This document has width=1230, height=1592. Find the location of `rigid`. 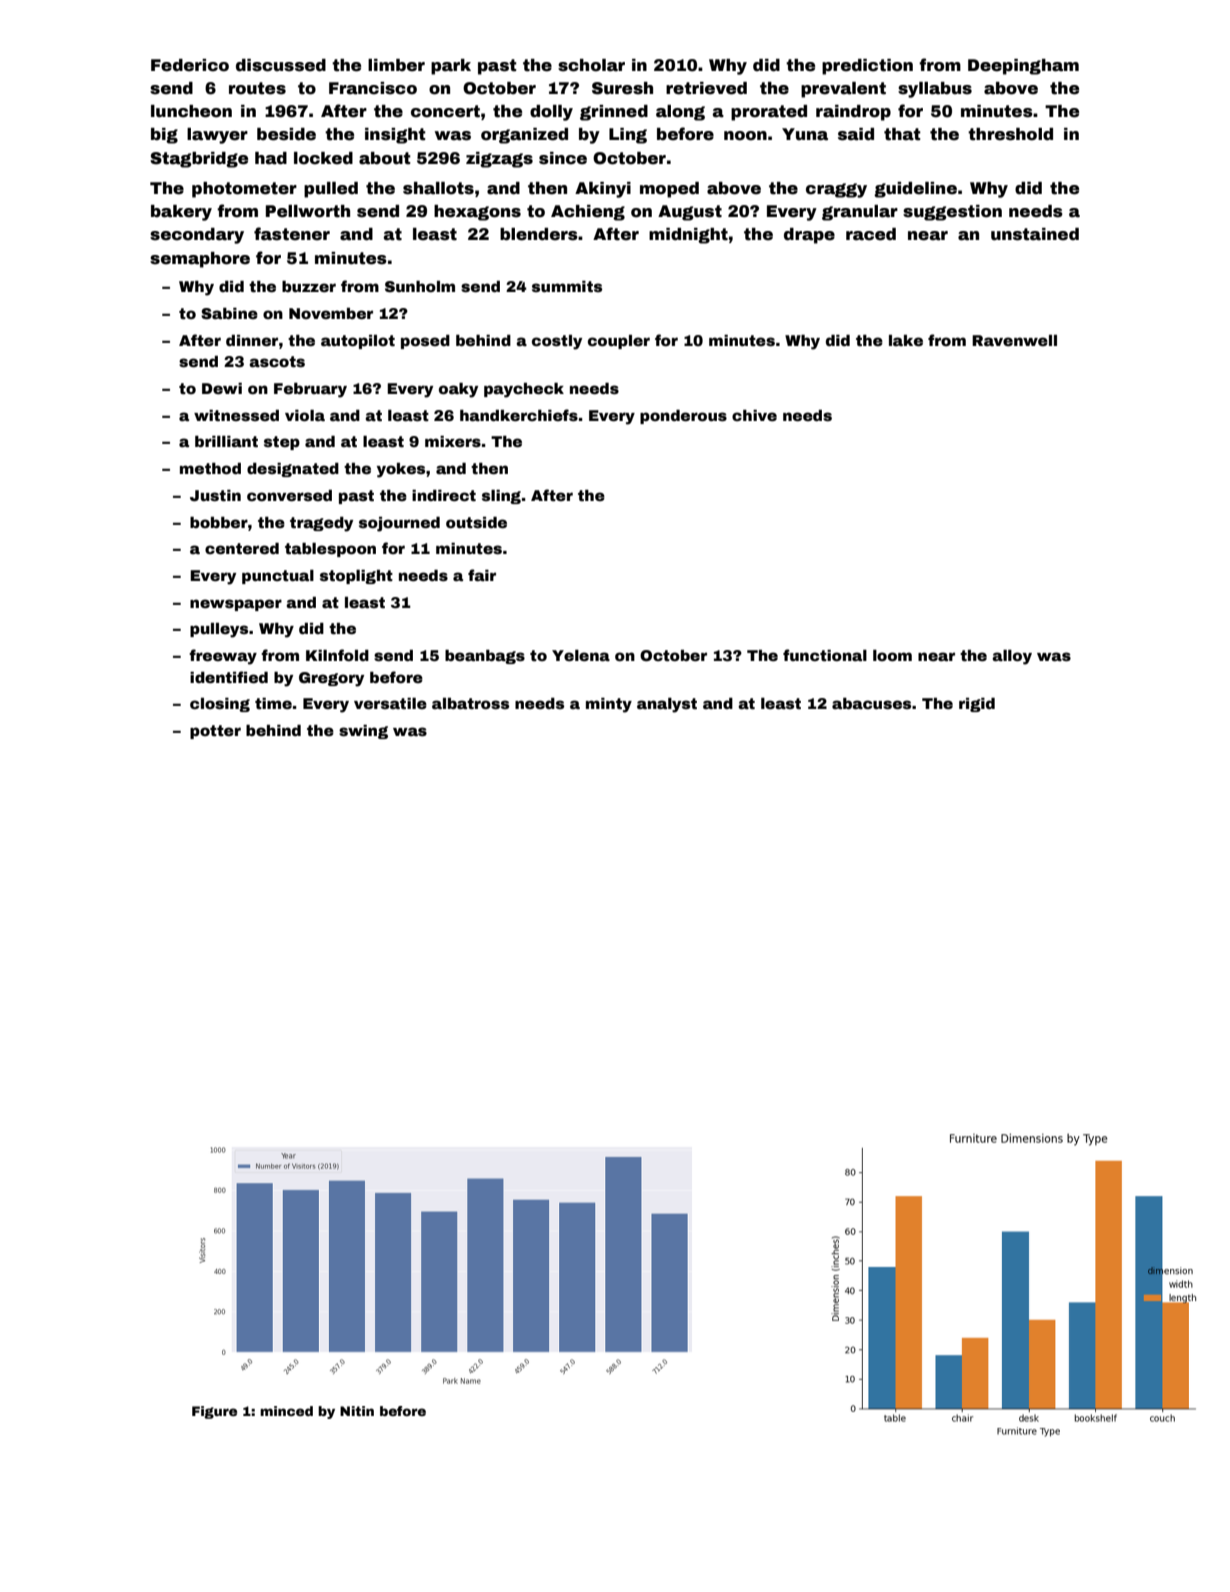

rigid is located at coordinates (977, 705).
